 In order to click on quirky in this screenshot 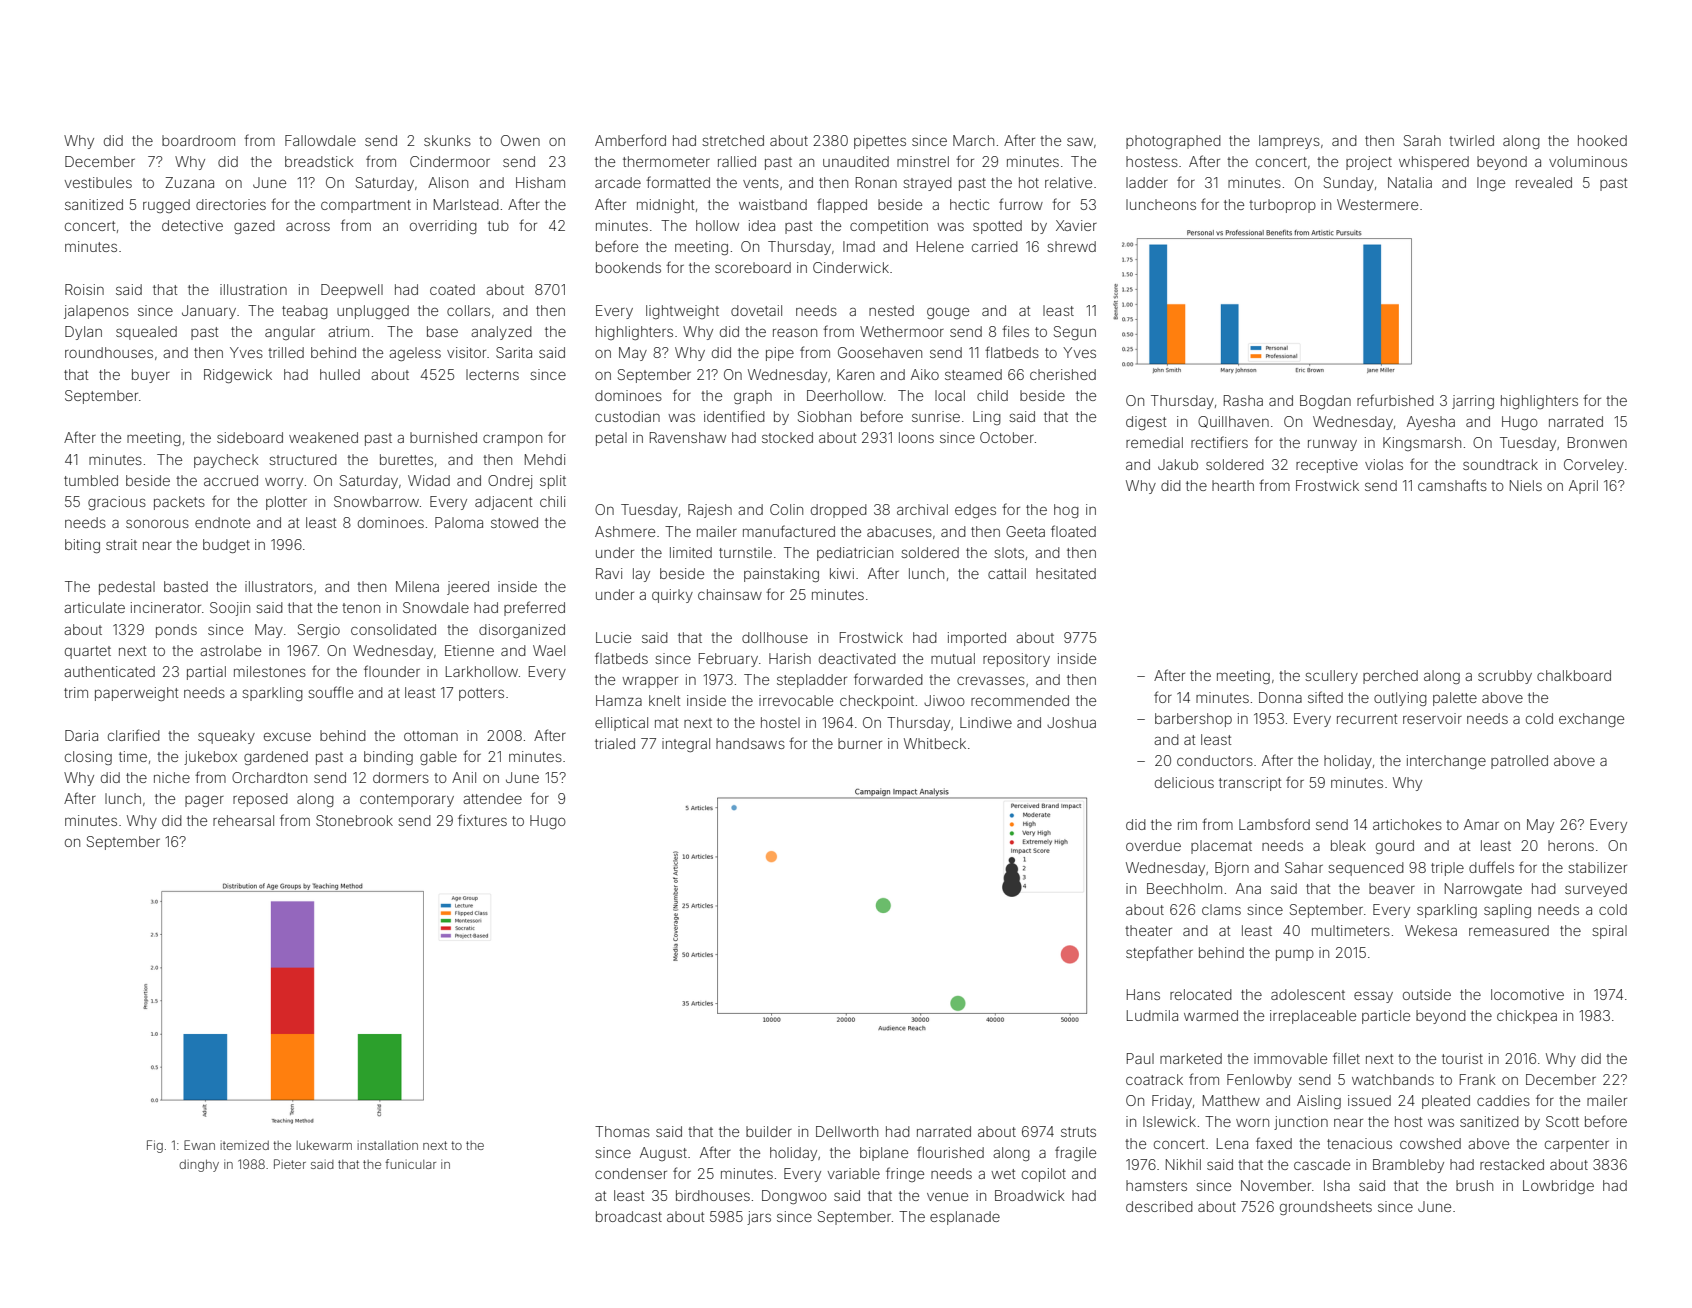, I will do `click(672, 596)`.
